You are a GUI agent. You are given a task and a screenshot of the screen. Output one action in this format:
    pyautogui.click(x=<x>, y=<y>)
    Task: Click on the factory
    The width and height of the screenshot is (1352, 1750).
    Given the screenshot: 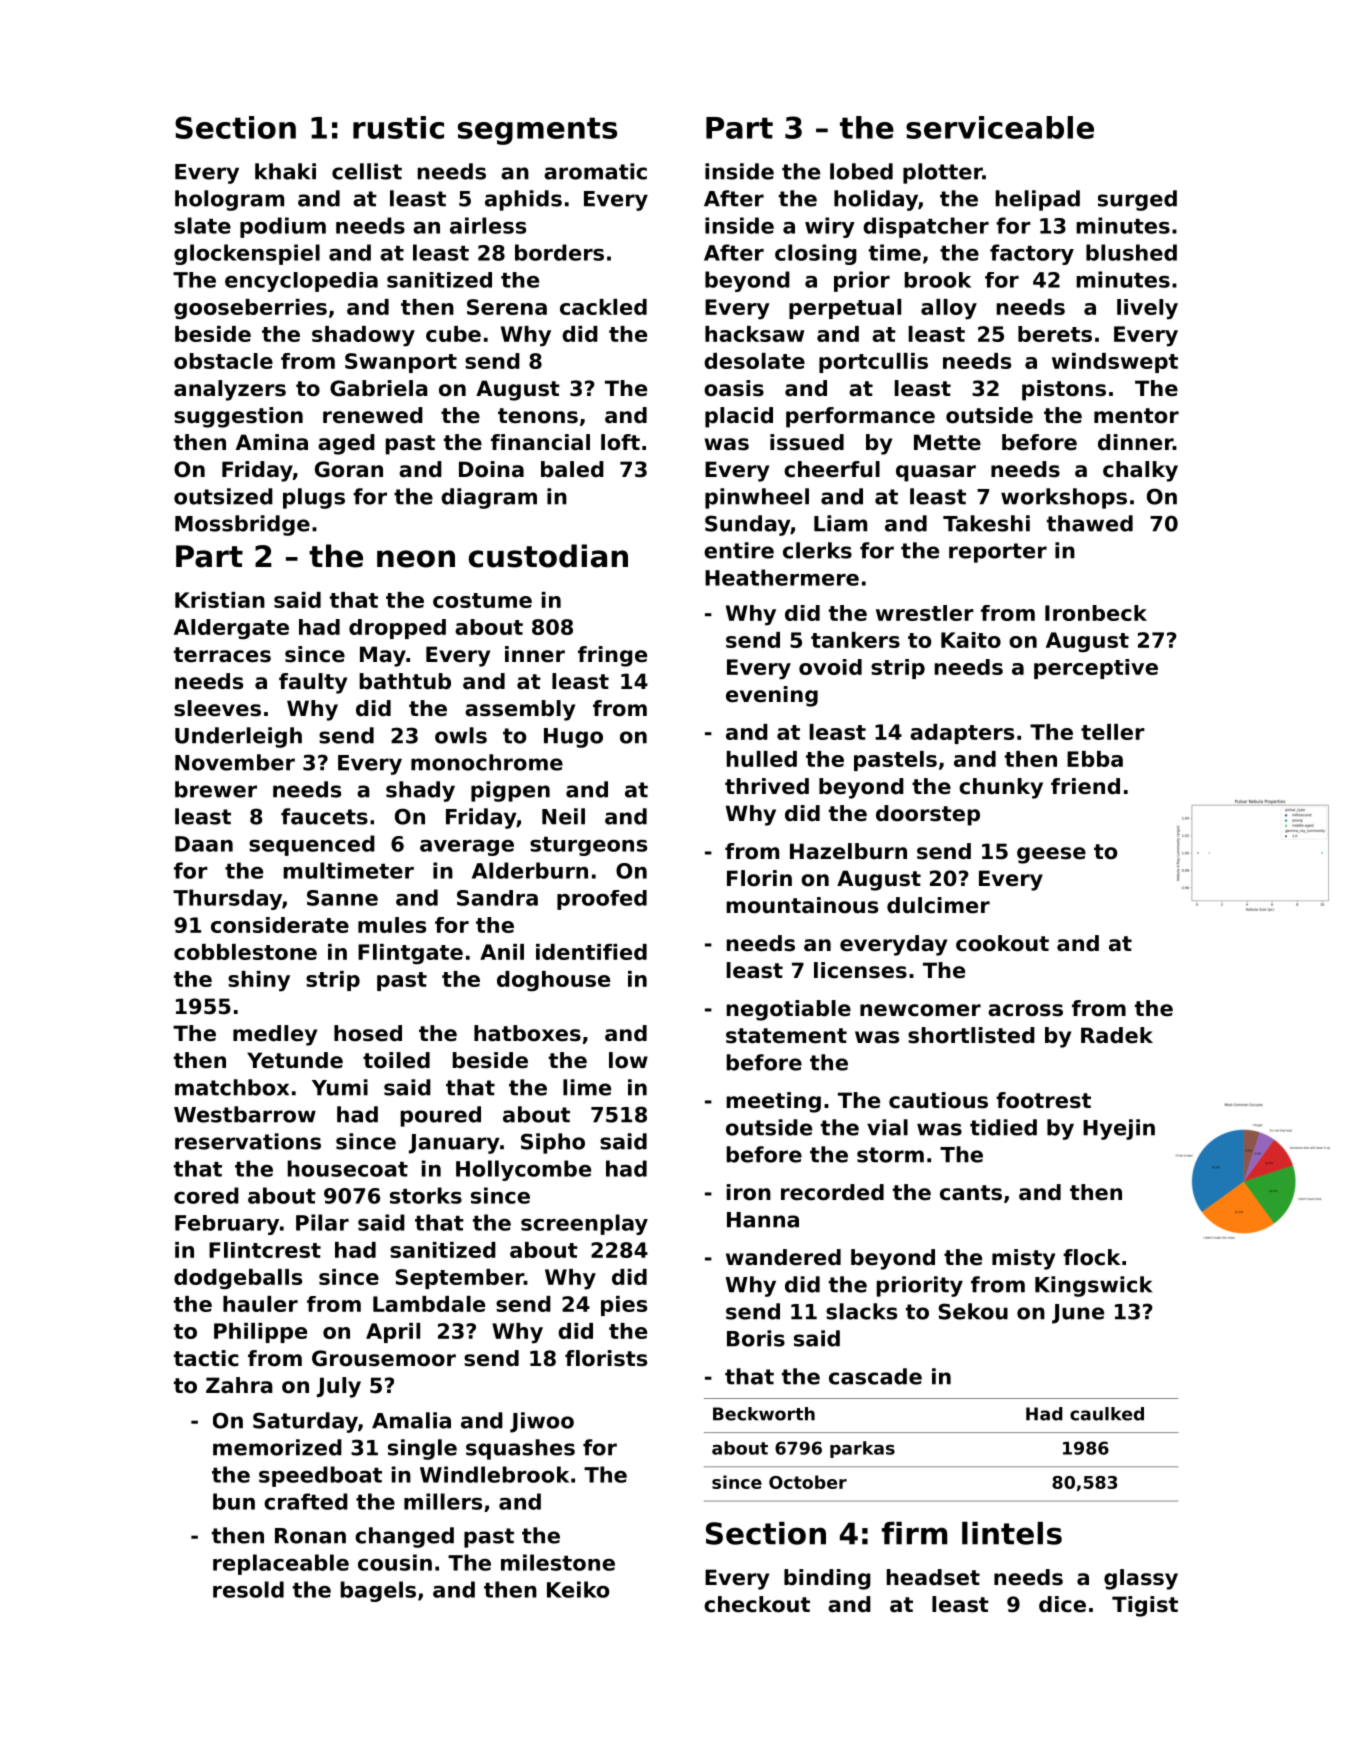 What is the action you would take?
    pyautogui.click(x=1032, y=254)
